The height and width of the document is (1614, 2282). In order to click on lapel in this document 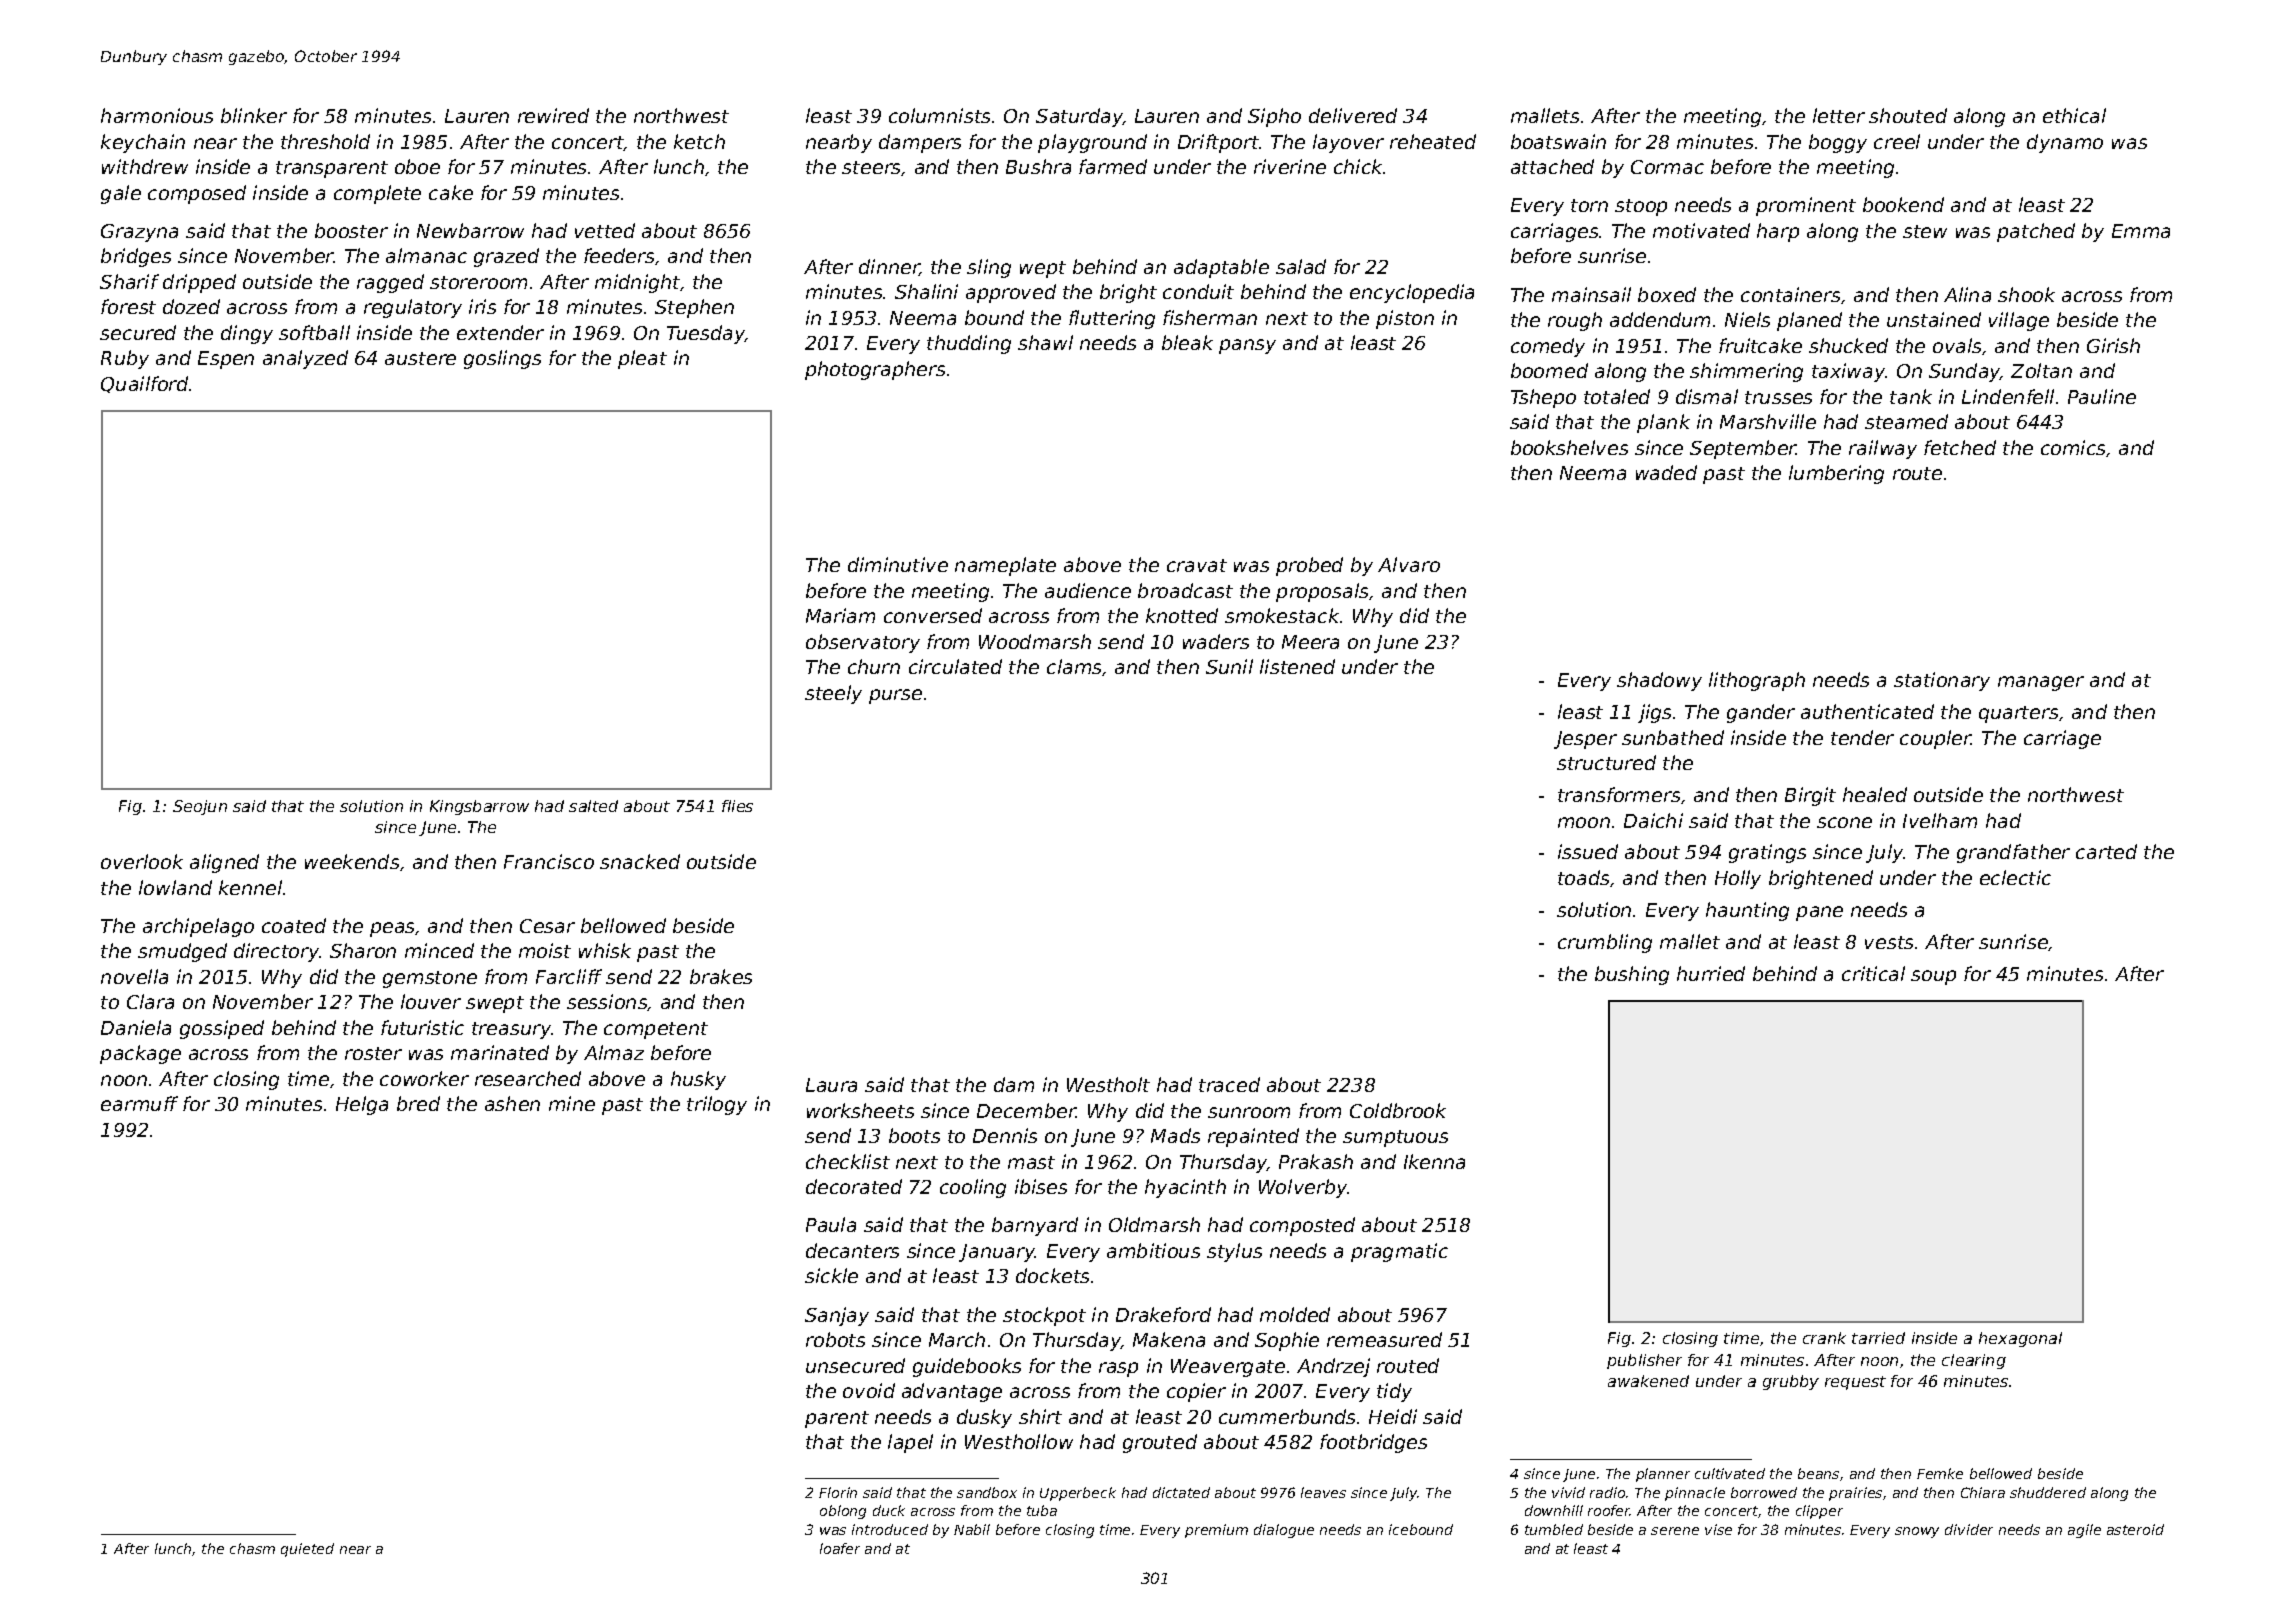, I will do `click(910, 1443)`.
